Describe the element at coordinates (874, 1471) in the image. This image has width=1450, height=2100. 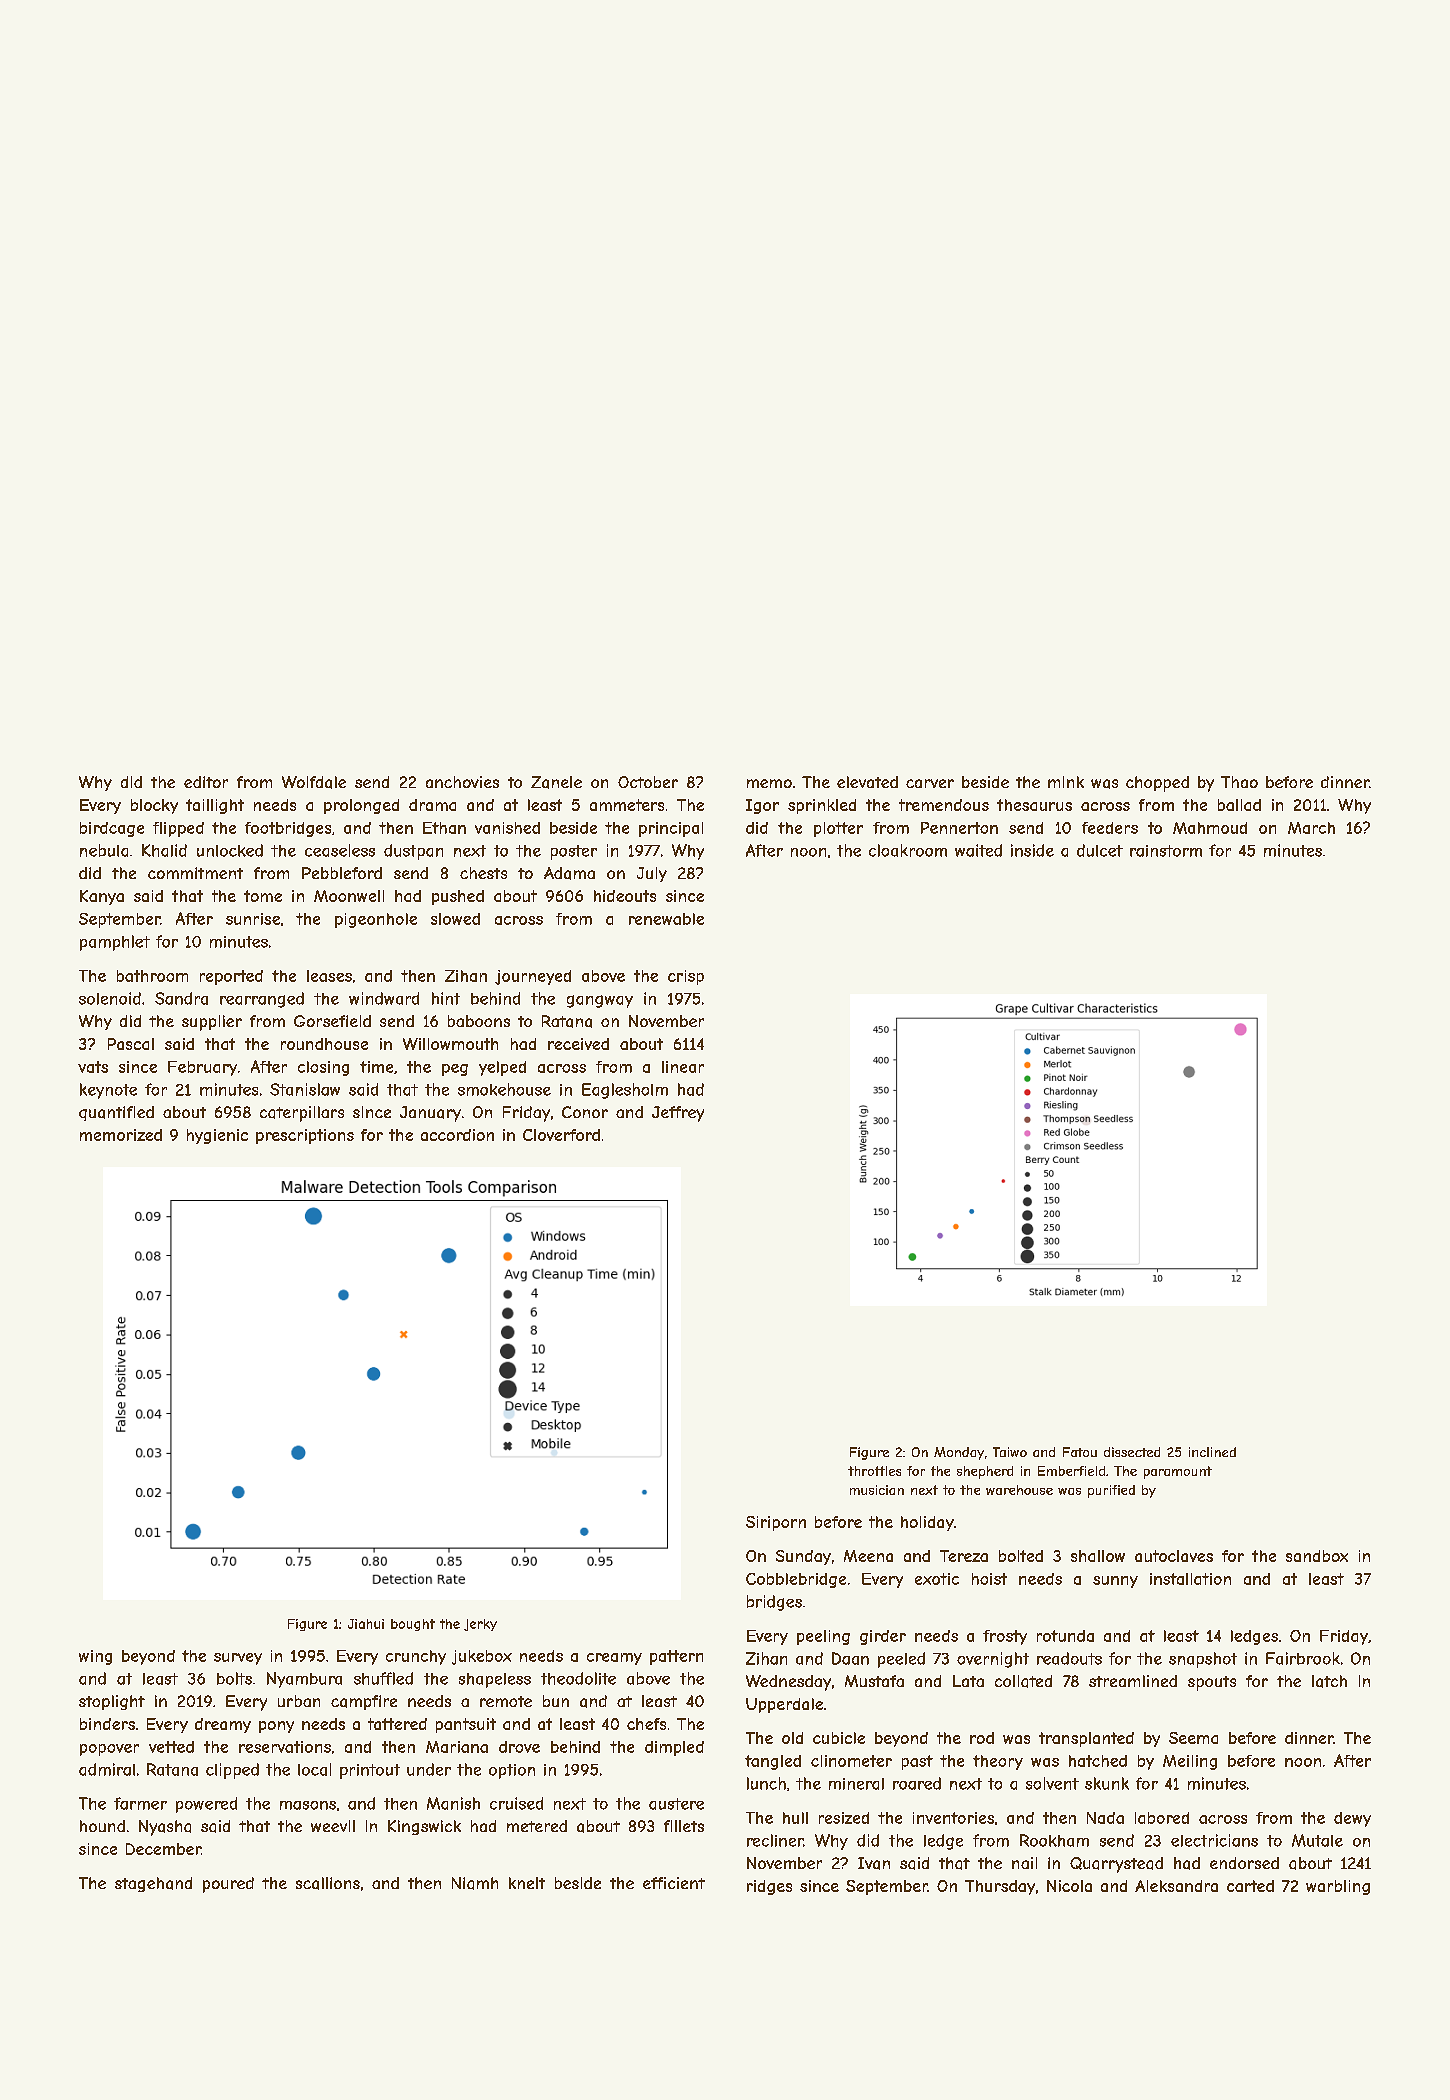
I see `throttles` at that location.
